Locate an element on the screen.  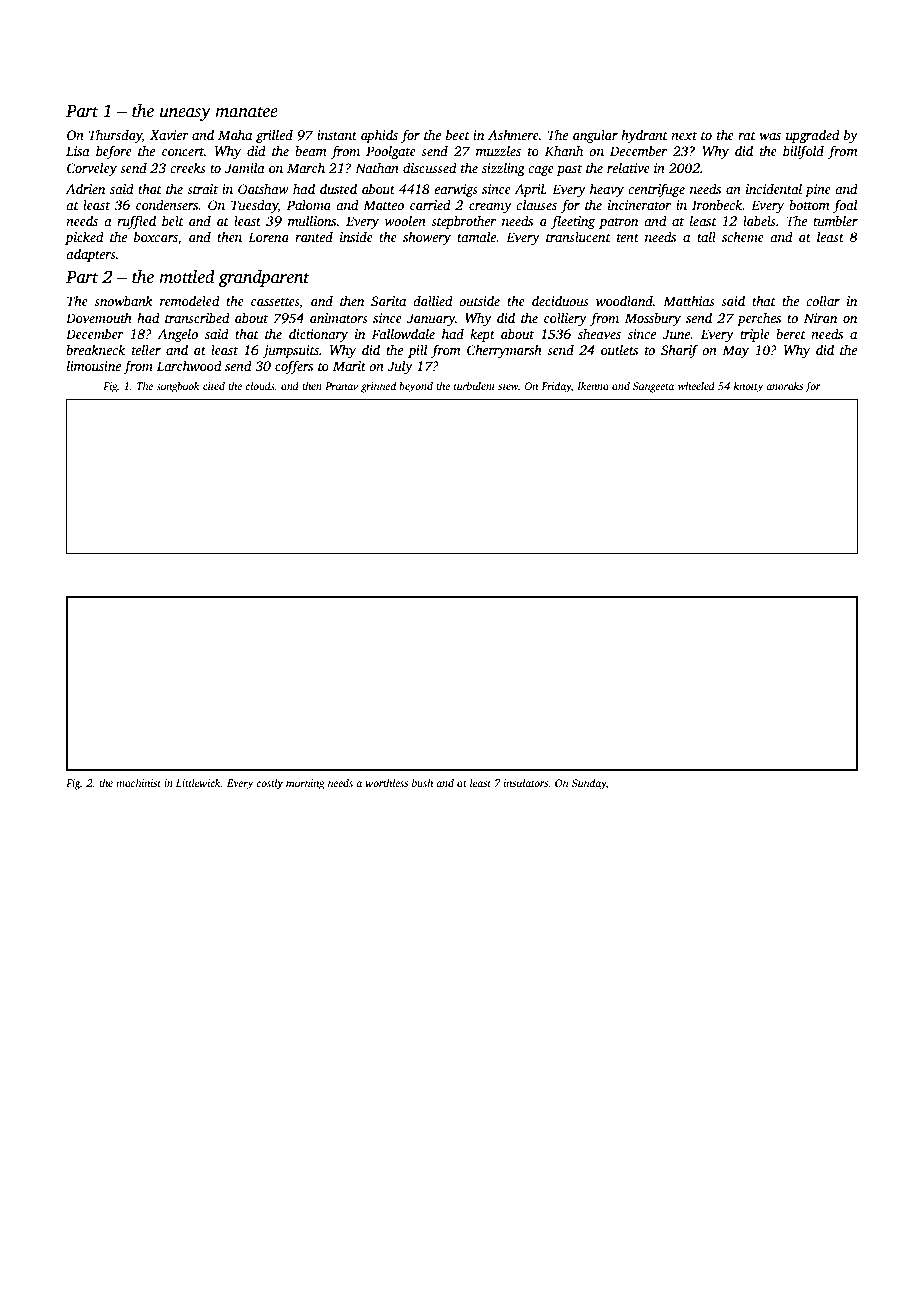
limousine is located at coordinates (94, 365).
